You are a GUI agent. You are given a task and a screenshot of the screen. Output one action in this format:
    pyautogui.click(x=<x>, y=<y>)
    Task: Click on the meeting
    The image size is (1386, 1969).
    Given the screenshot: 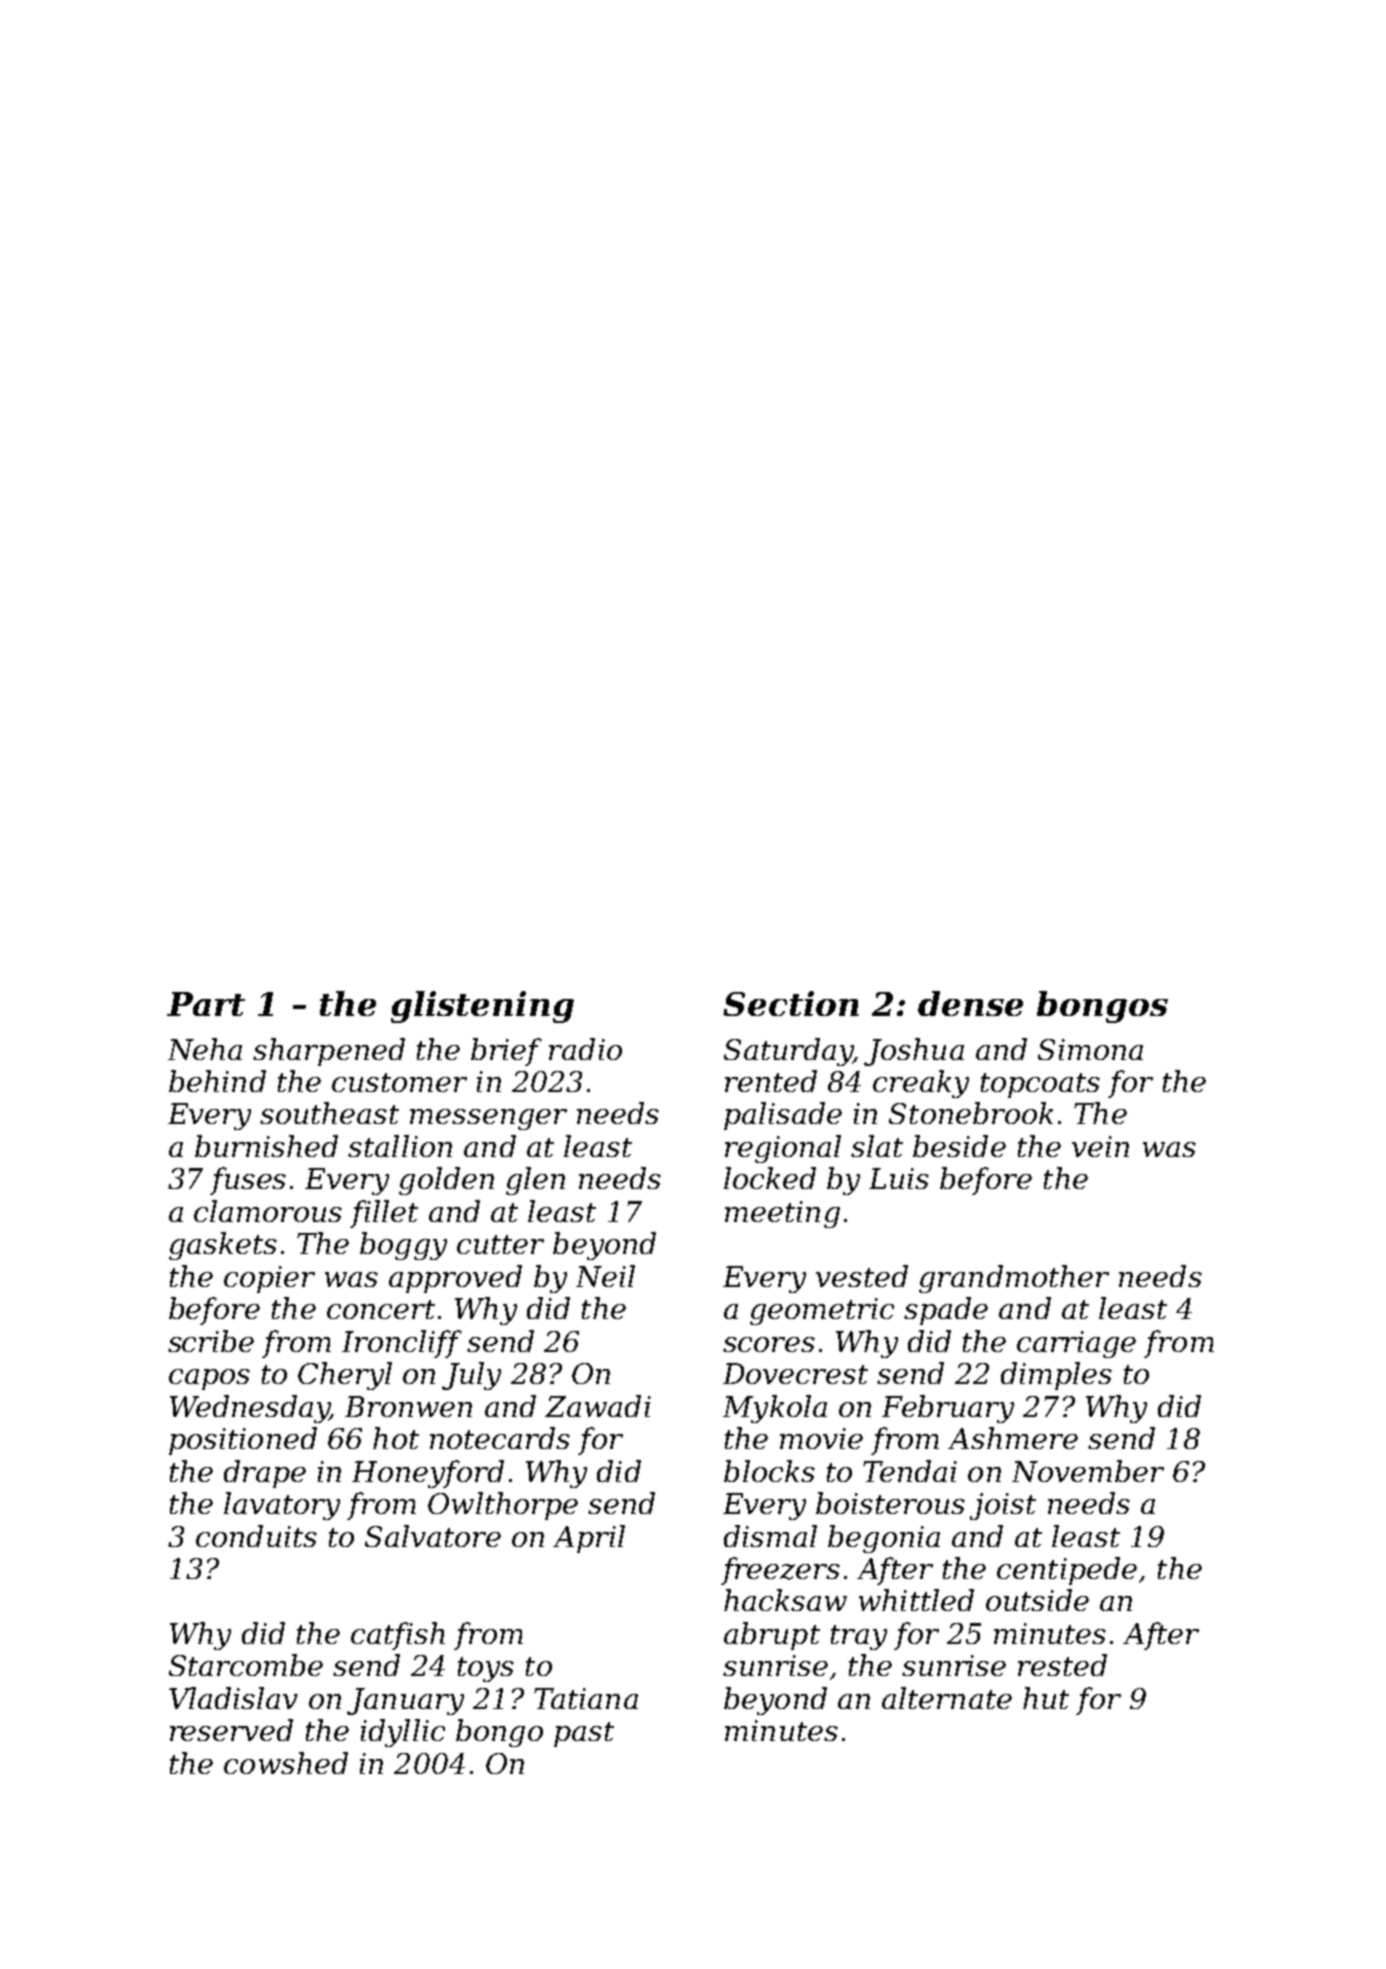 What is the action you would take?
    pyautogui.click(x=782, y=1214)
